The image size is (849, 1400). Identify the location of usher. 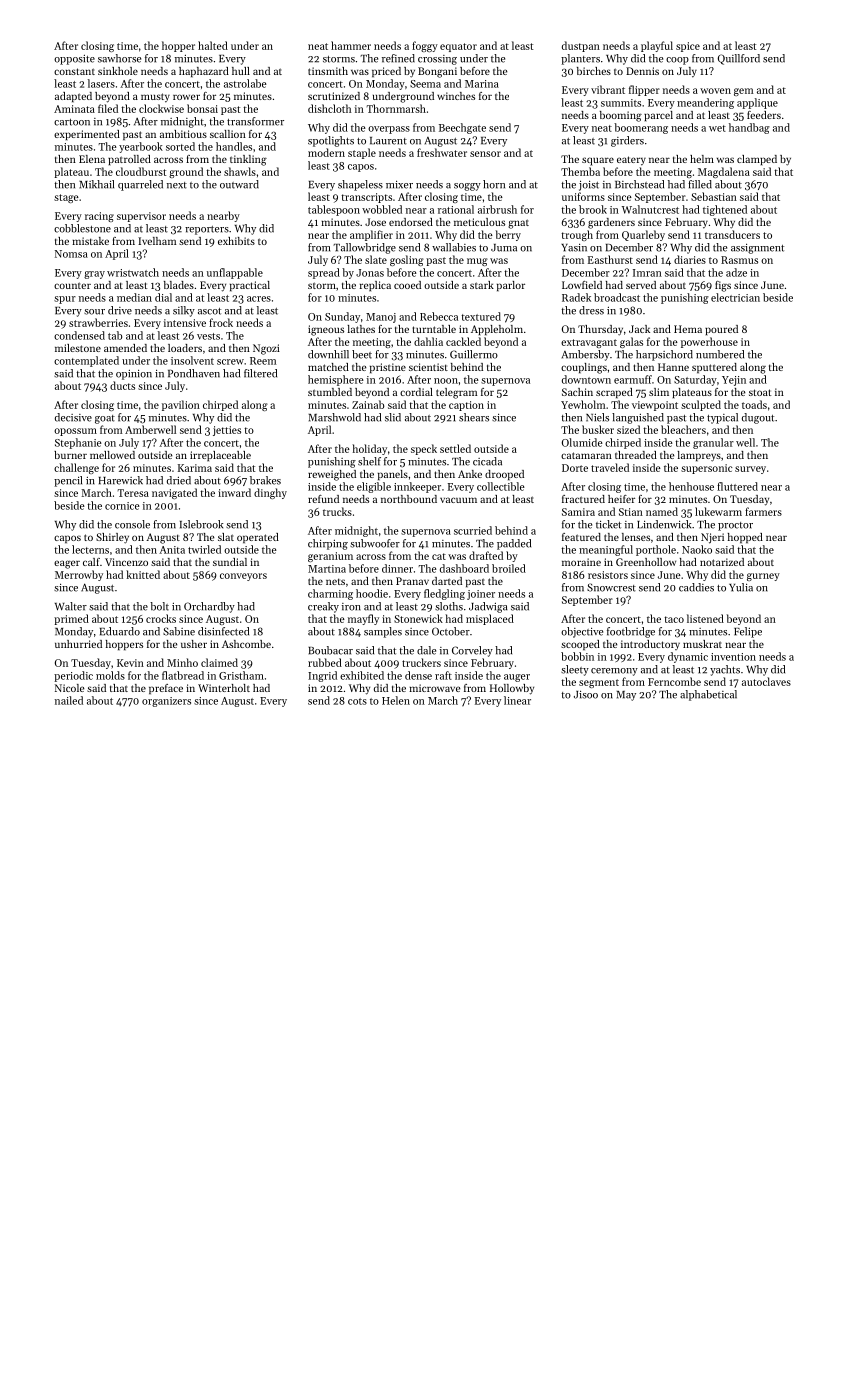
(194, 644).
